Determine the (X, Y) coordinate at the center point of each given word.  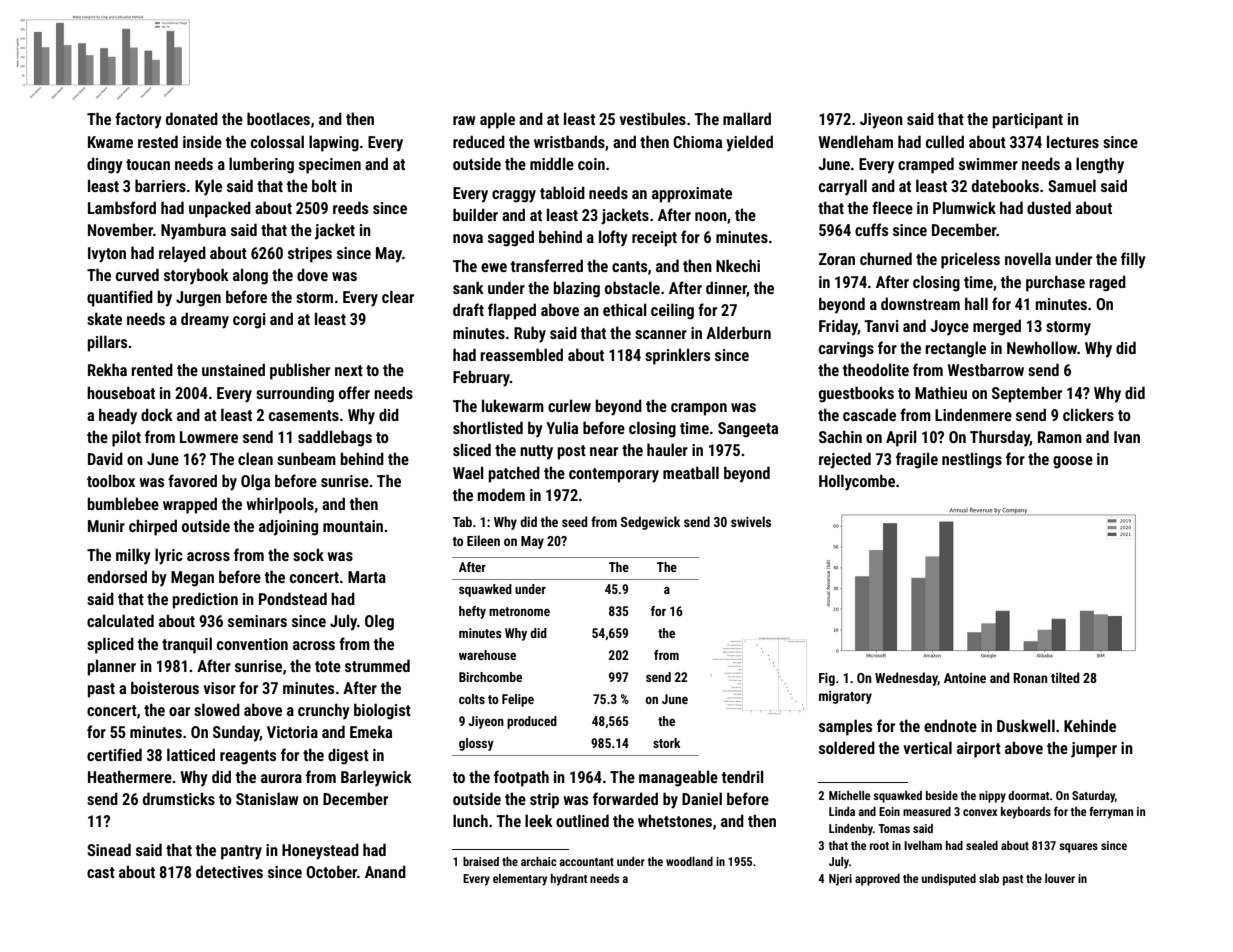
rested (158, 141)
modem (501, 494)
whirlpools (280, 505)
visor (219, 688)
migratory (845, 697)
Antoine (965, 678)
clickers (1088, 414)
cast (101, 872)
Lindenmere (973, 414)
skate (104, 318)
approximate (692, 195)
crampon (699, 409)
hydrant (569, 880)
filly (1133, 260)
